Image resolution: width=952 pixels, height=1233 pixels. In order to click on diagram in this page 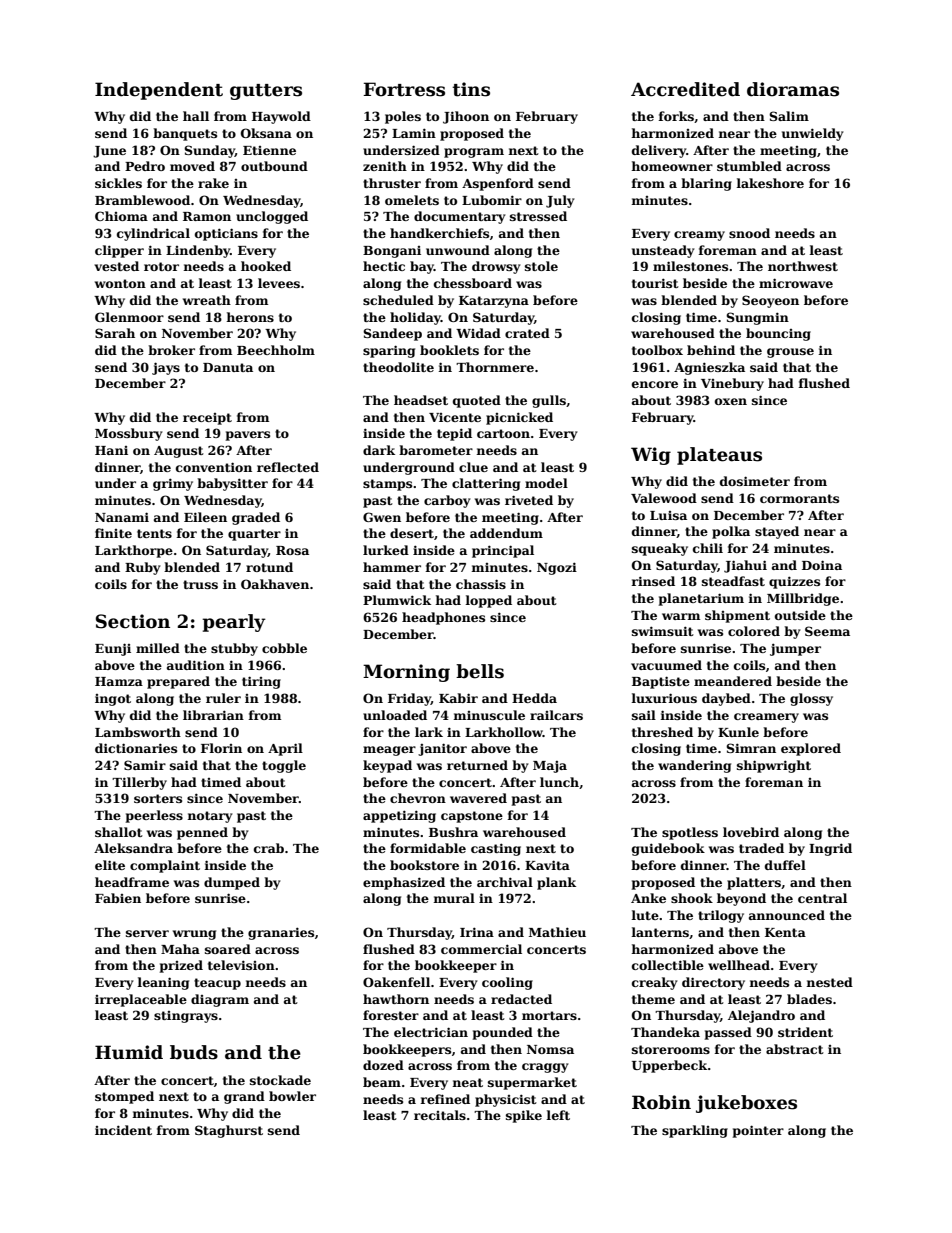, I will do `click(220, 1000)`.
